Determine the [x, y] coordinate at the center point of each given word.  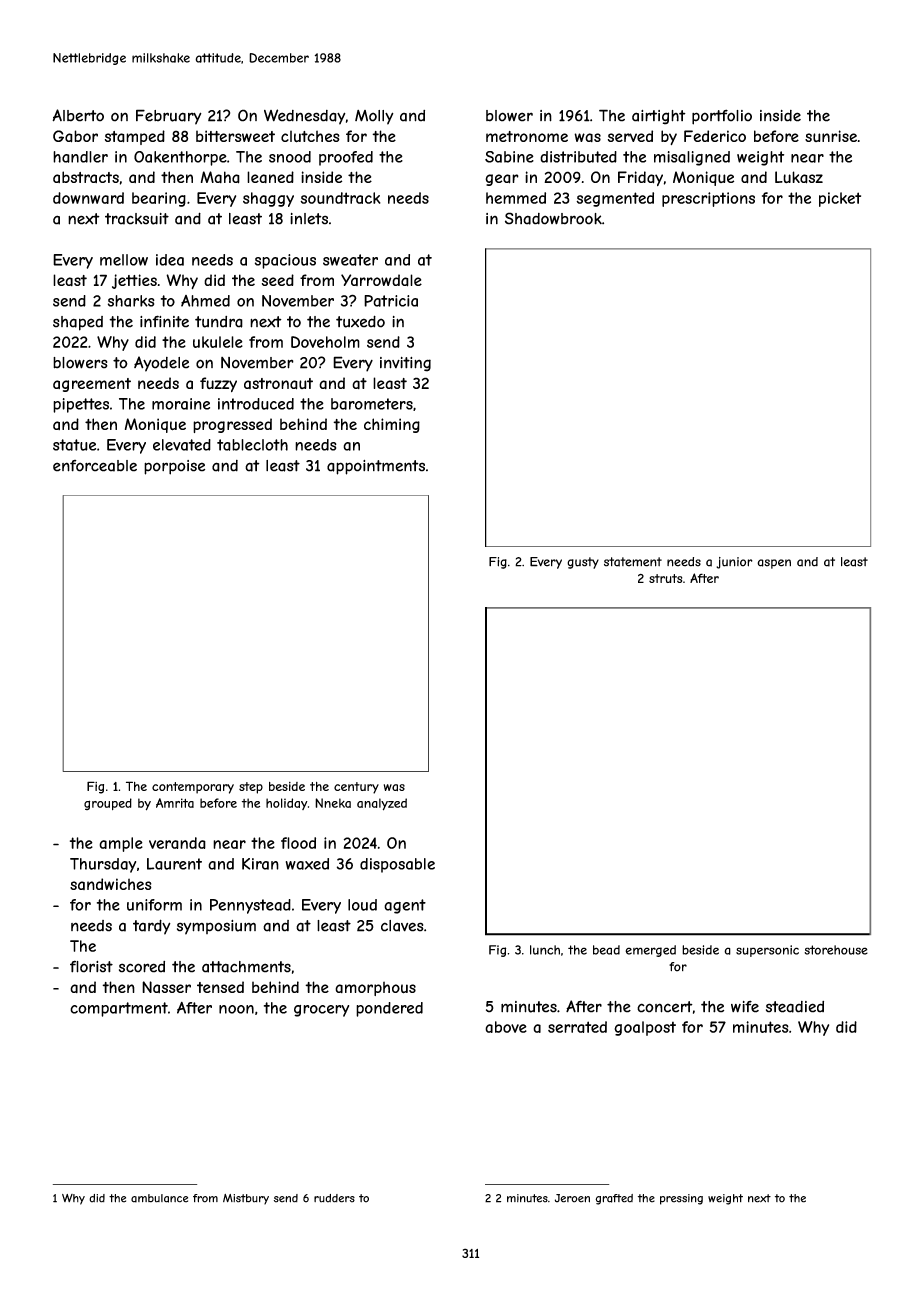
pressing [681, 1199]
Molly [374, 117]
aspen [774, 564]
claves [402, 926]
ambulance [159, 1198]
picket [840, 199]
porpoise [174, 467]
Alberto [78, 115]
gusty [583, 563]
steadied [795, 1007]
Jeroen [572, 1198]
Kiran [260, 864]
